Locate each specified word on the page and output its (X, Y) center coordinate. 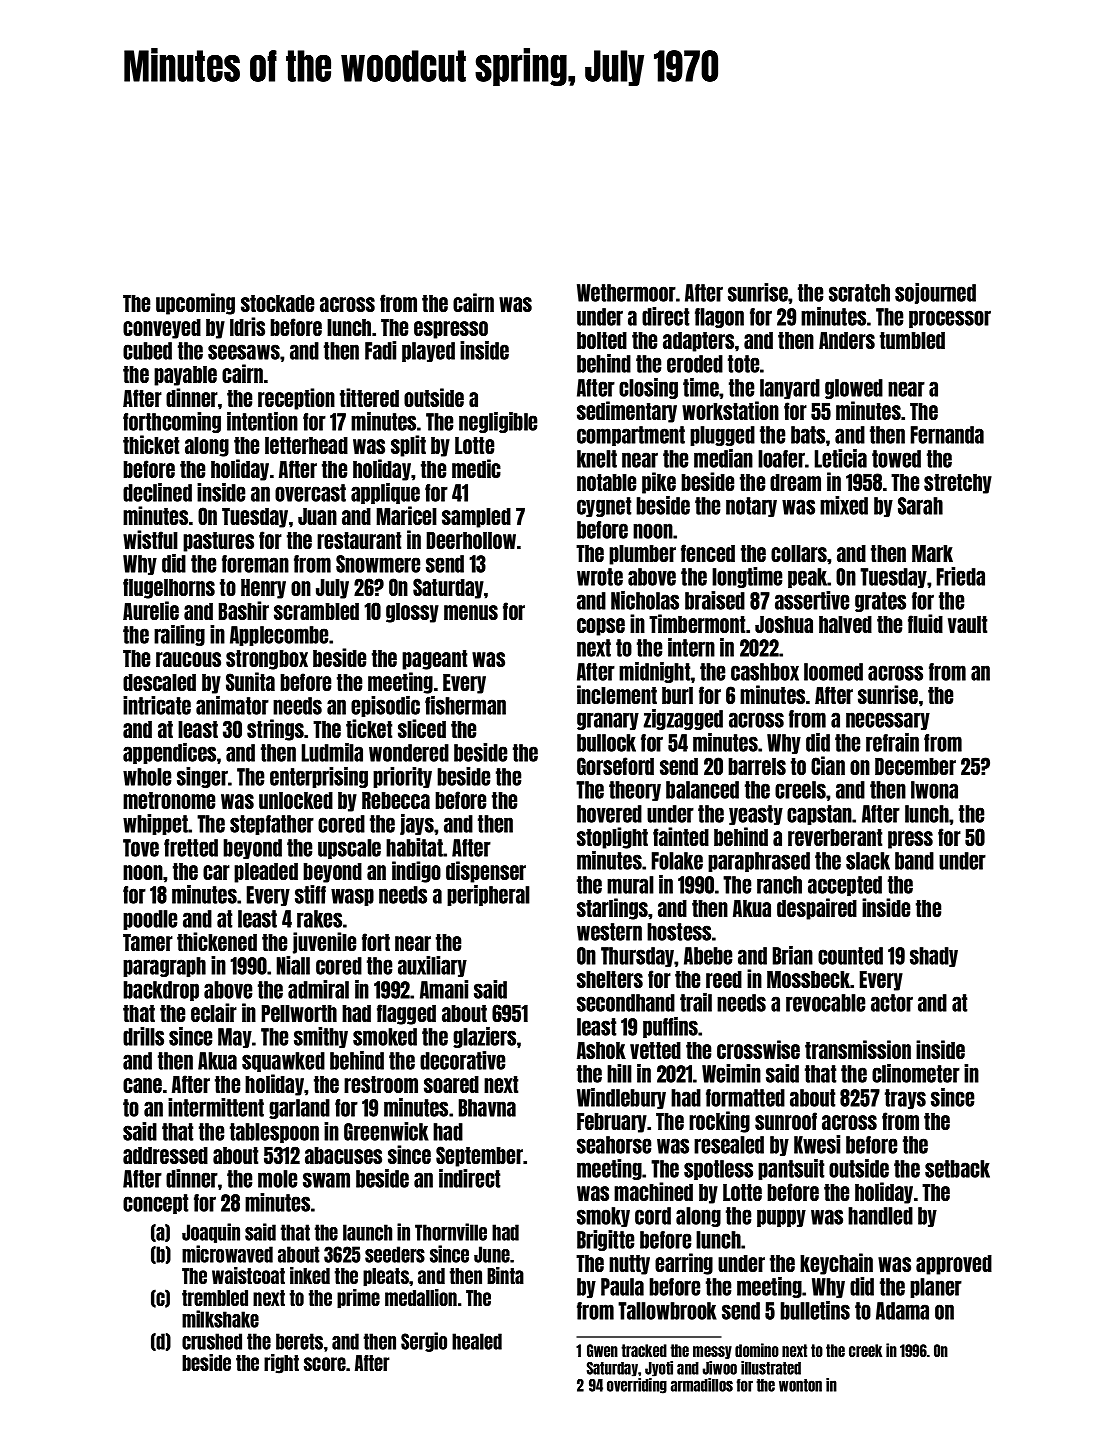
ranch (779, 885)
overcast (310, 493)
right (281, 1364)
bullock (606, 743)
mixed (844, 505)
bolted (602, 340)
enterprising (319, 777)
